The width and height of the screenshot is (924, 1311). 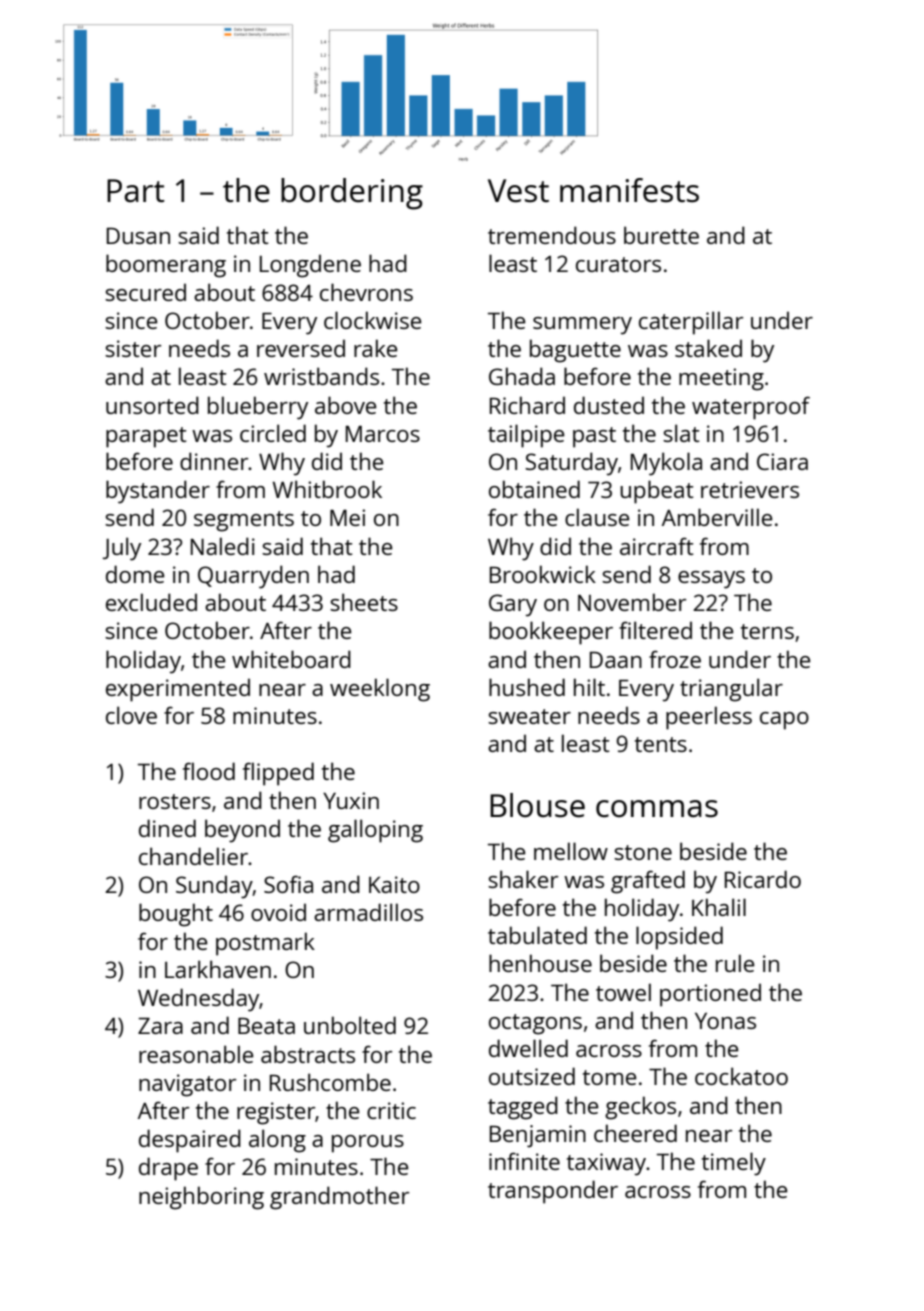 I want to click on dusted, so click(x=609, y=405).
